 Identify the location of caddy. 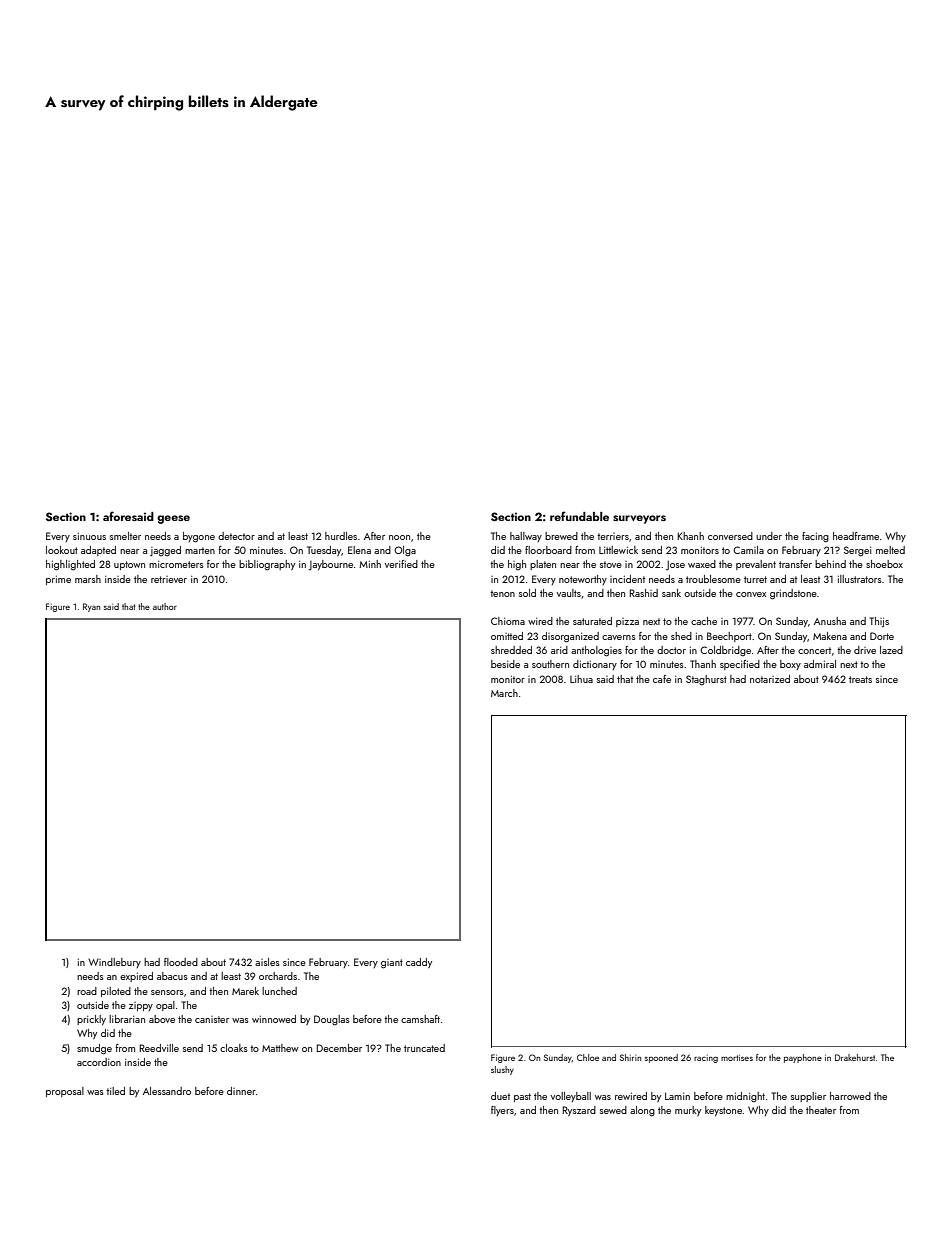
(419, 963).
